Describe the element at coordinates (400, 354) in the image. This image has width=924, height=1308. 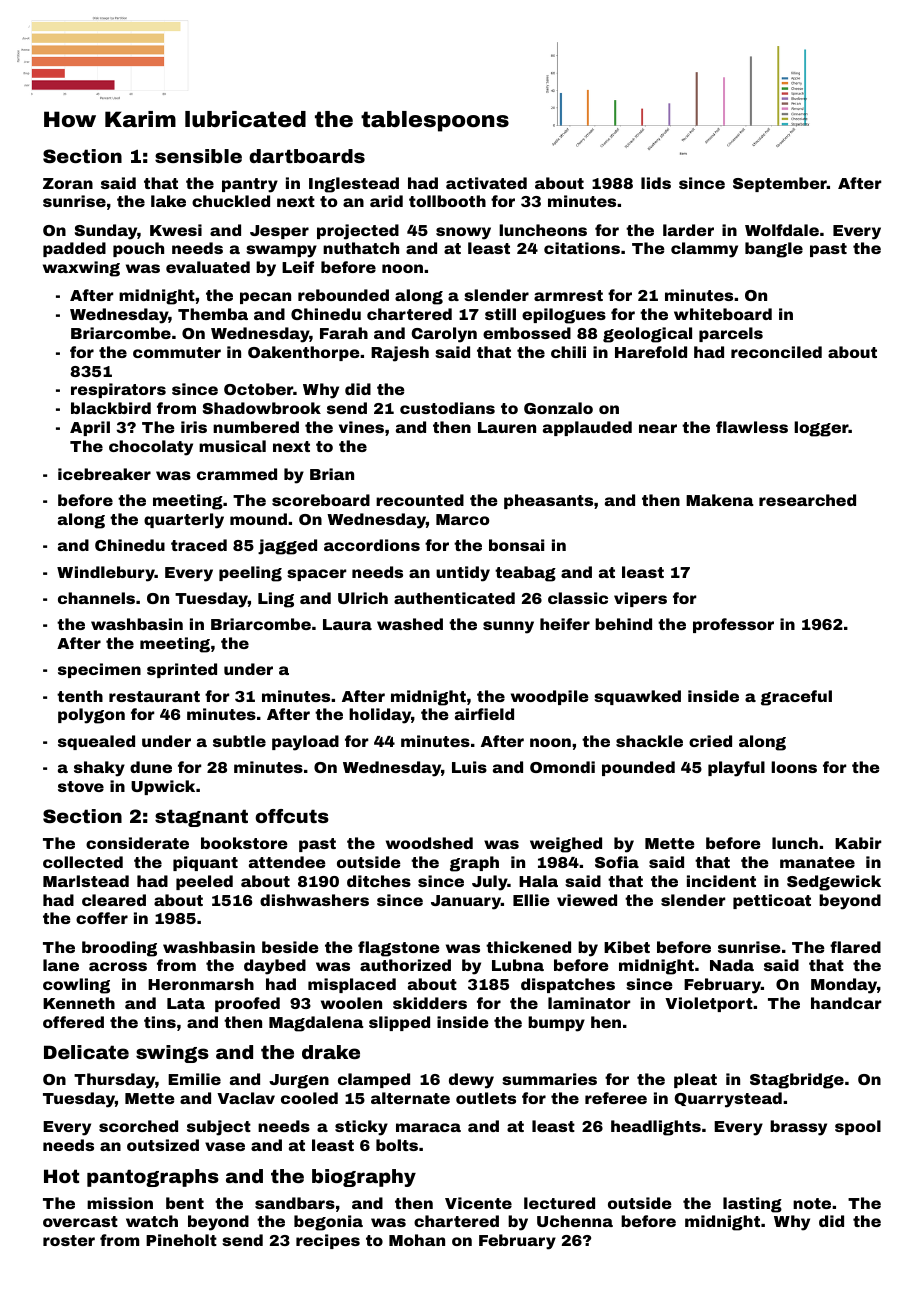
I see `Rajesh` at that location.
